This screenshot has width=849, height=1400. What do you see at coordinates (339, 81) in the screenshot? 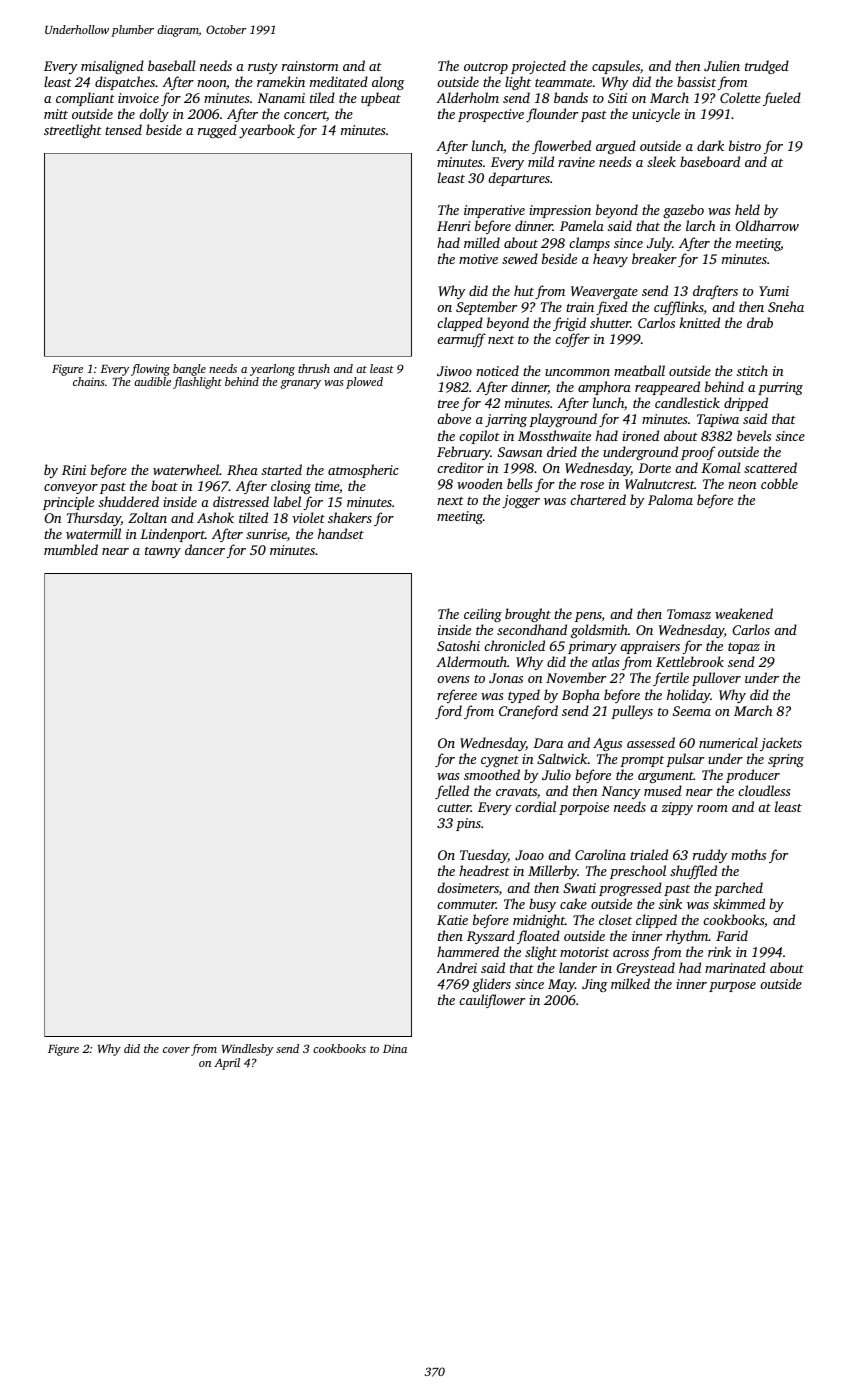
I see `meditated` at bounding box center [339, 81].
